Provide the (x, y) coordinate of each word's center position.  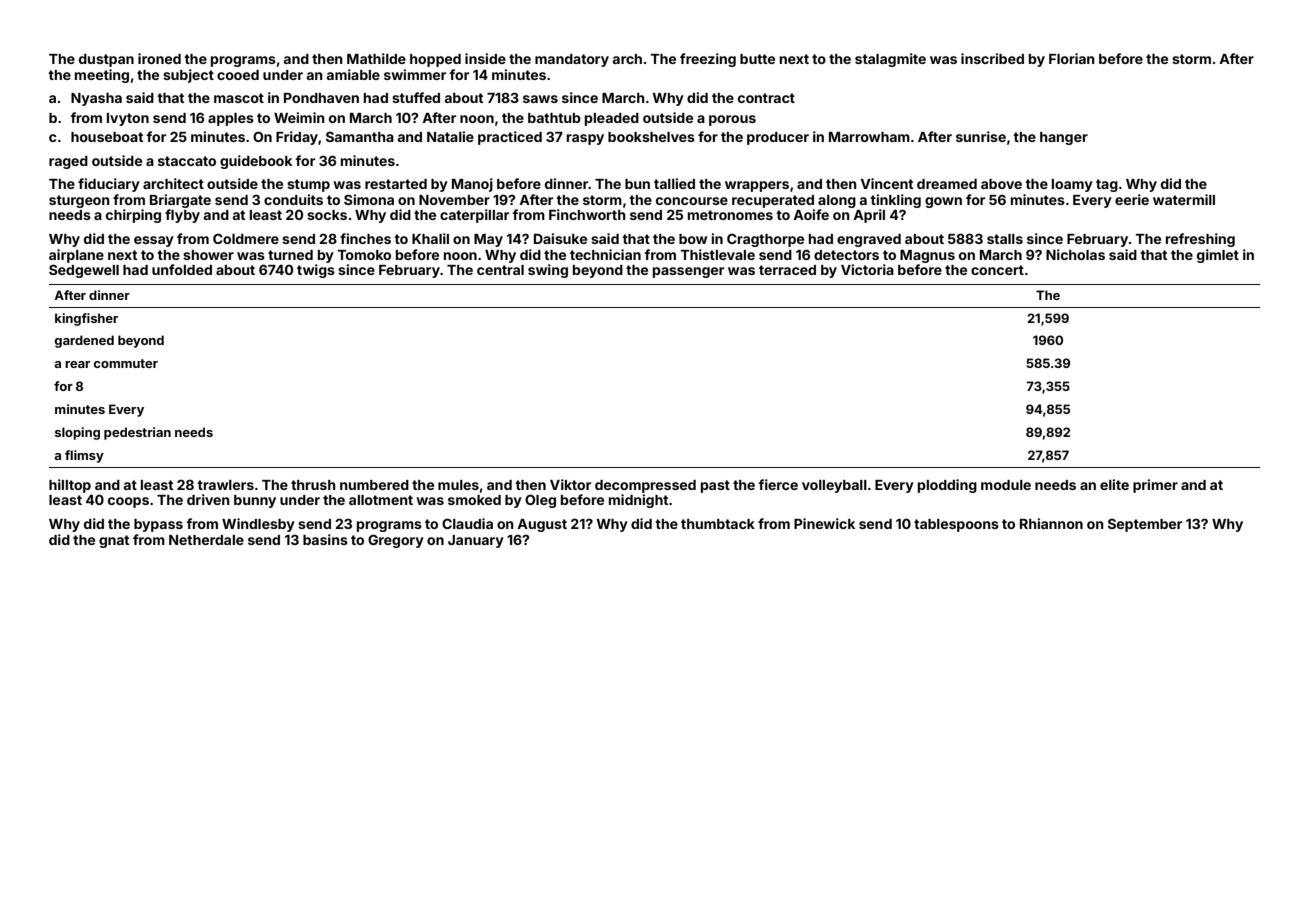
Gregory (396, 541)
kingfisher (86, 319)
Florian (1072, 58)
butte (757, 59)
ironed (159, 58)
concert (997, 270)
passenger (688, 272)
